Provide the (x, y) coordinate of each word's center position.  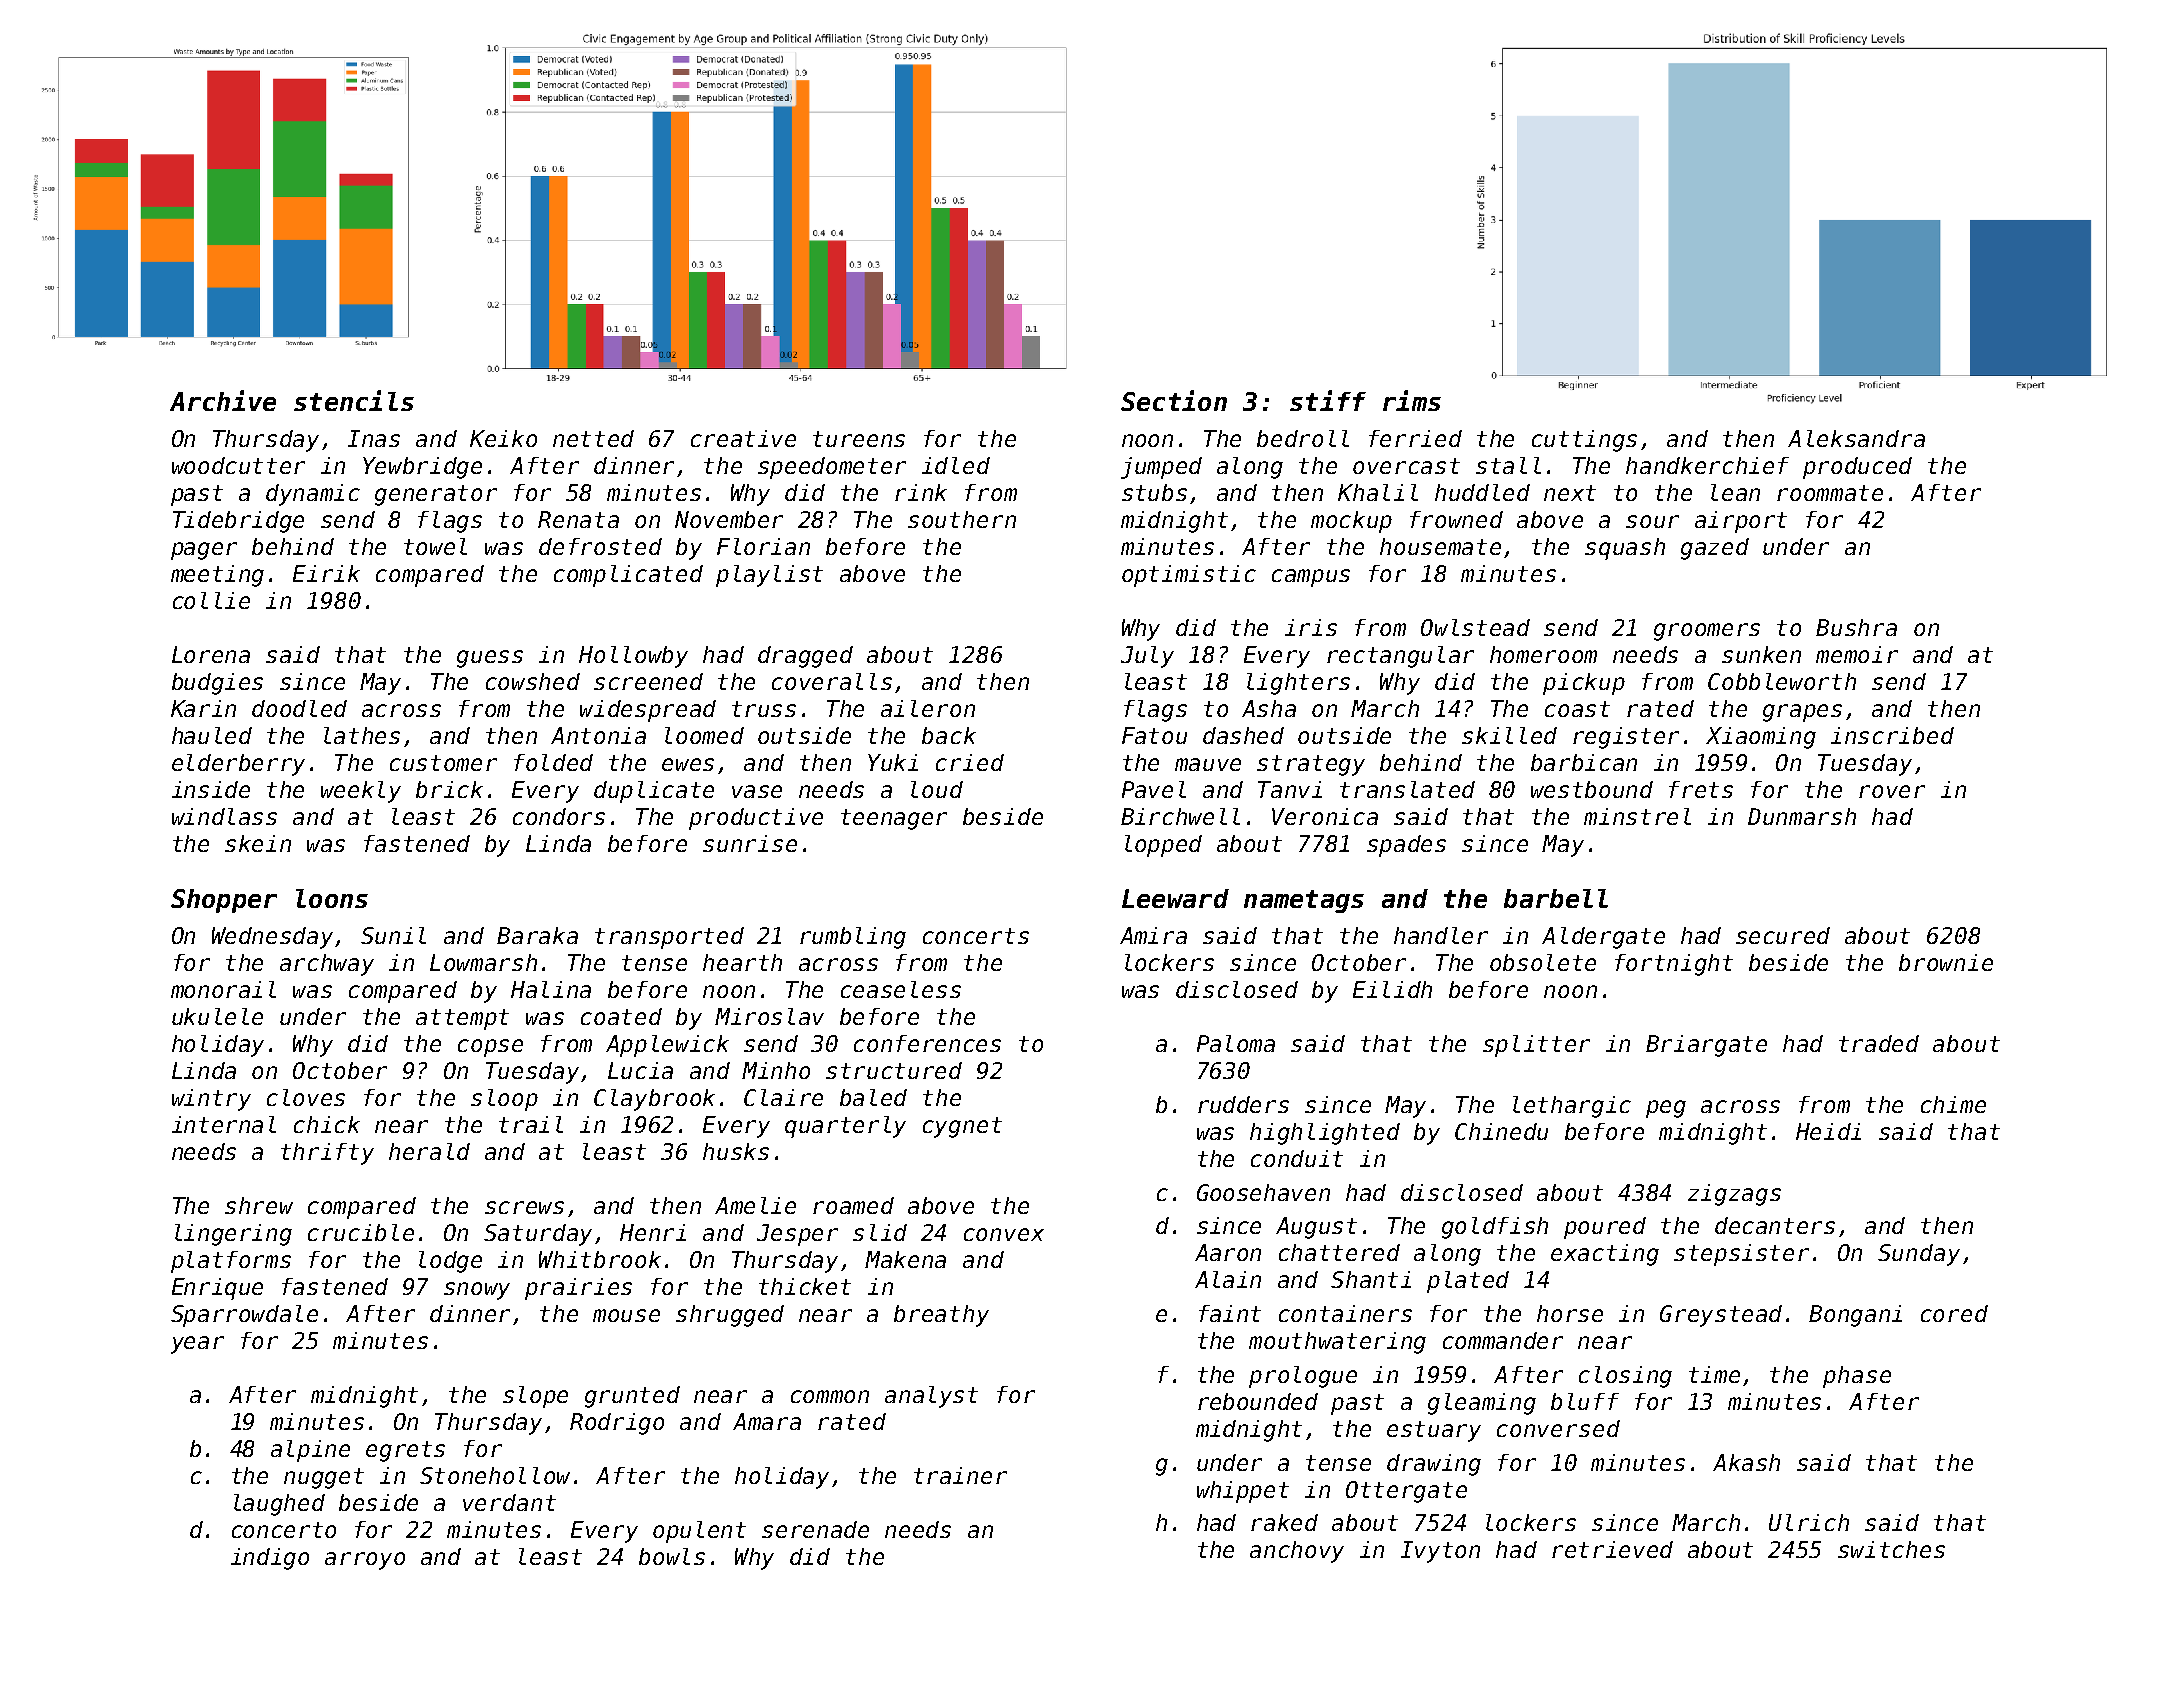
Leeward (1175, 898)
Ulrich (1809, 1522)
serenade (815, 1529)
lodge (450, 1262)
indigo (270, 1559)
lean (1735, 492)
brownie (1946, 962)
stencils (354, 400)
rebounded (1258, 1401)
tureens (859, 439)
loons (332, 898)
